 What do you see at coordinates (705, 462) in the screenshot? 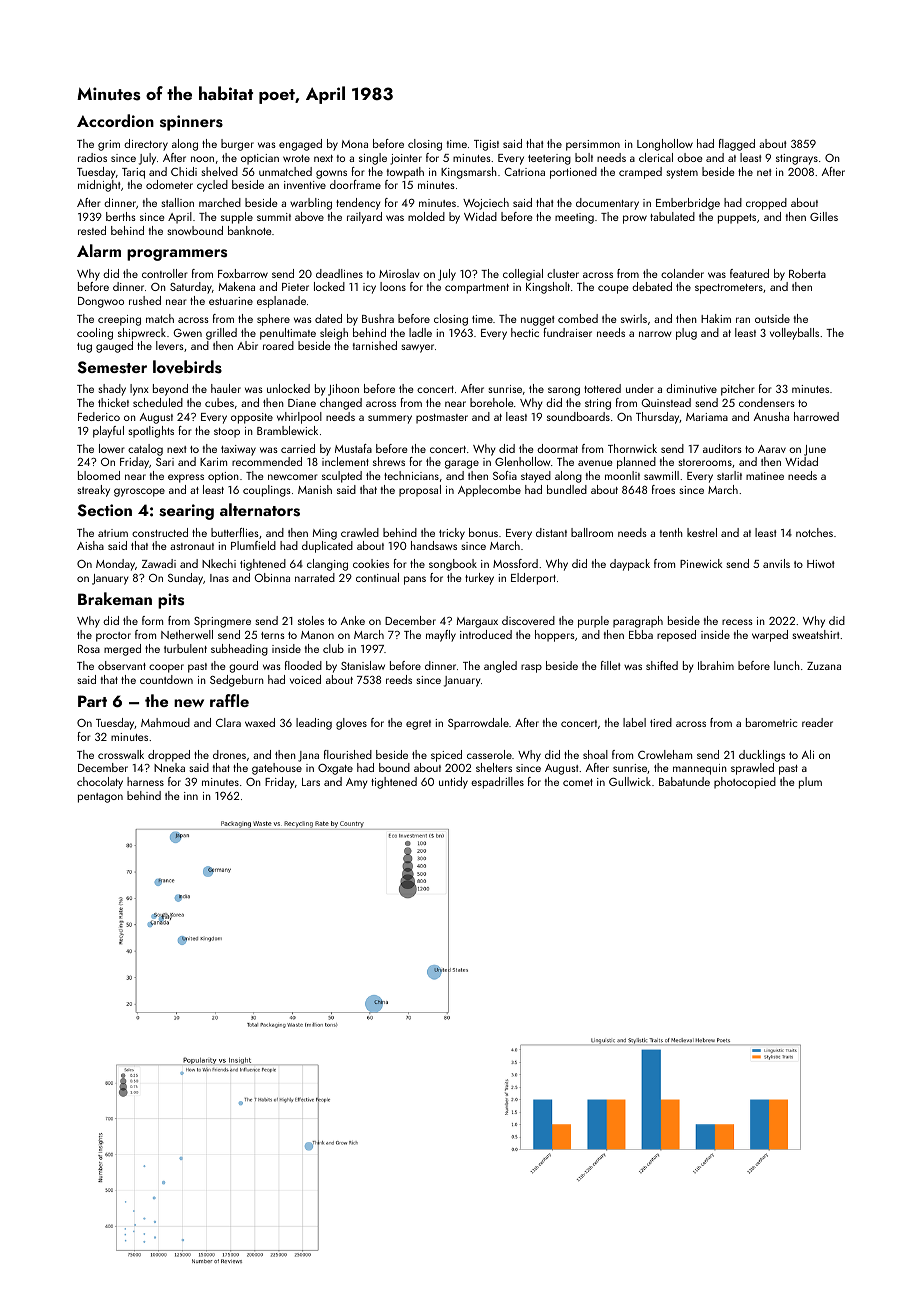
I see `storerooms` at bounding box center [705, 462].
